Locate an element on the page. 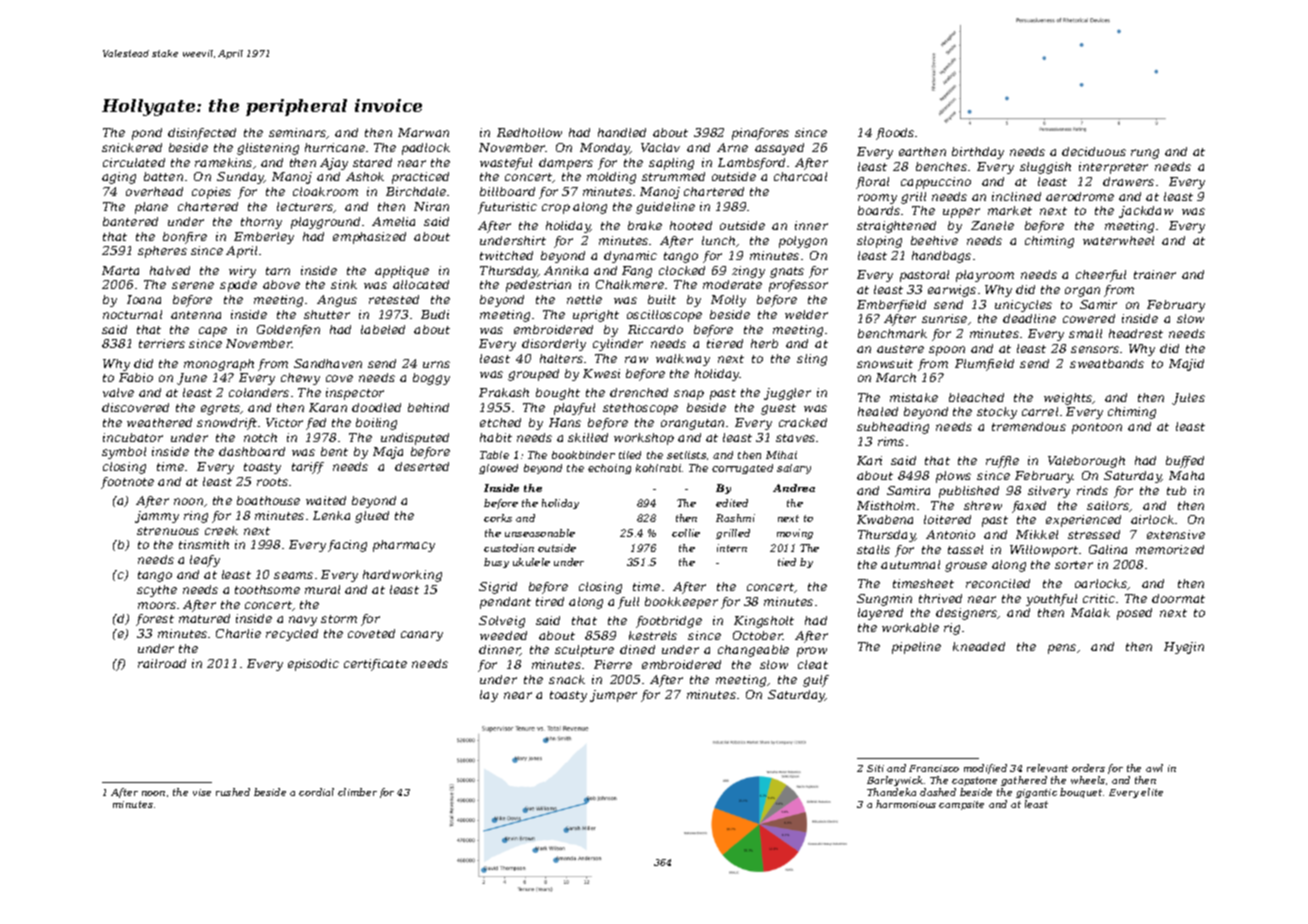  deciduous is located at coordinates (1094, 151).
